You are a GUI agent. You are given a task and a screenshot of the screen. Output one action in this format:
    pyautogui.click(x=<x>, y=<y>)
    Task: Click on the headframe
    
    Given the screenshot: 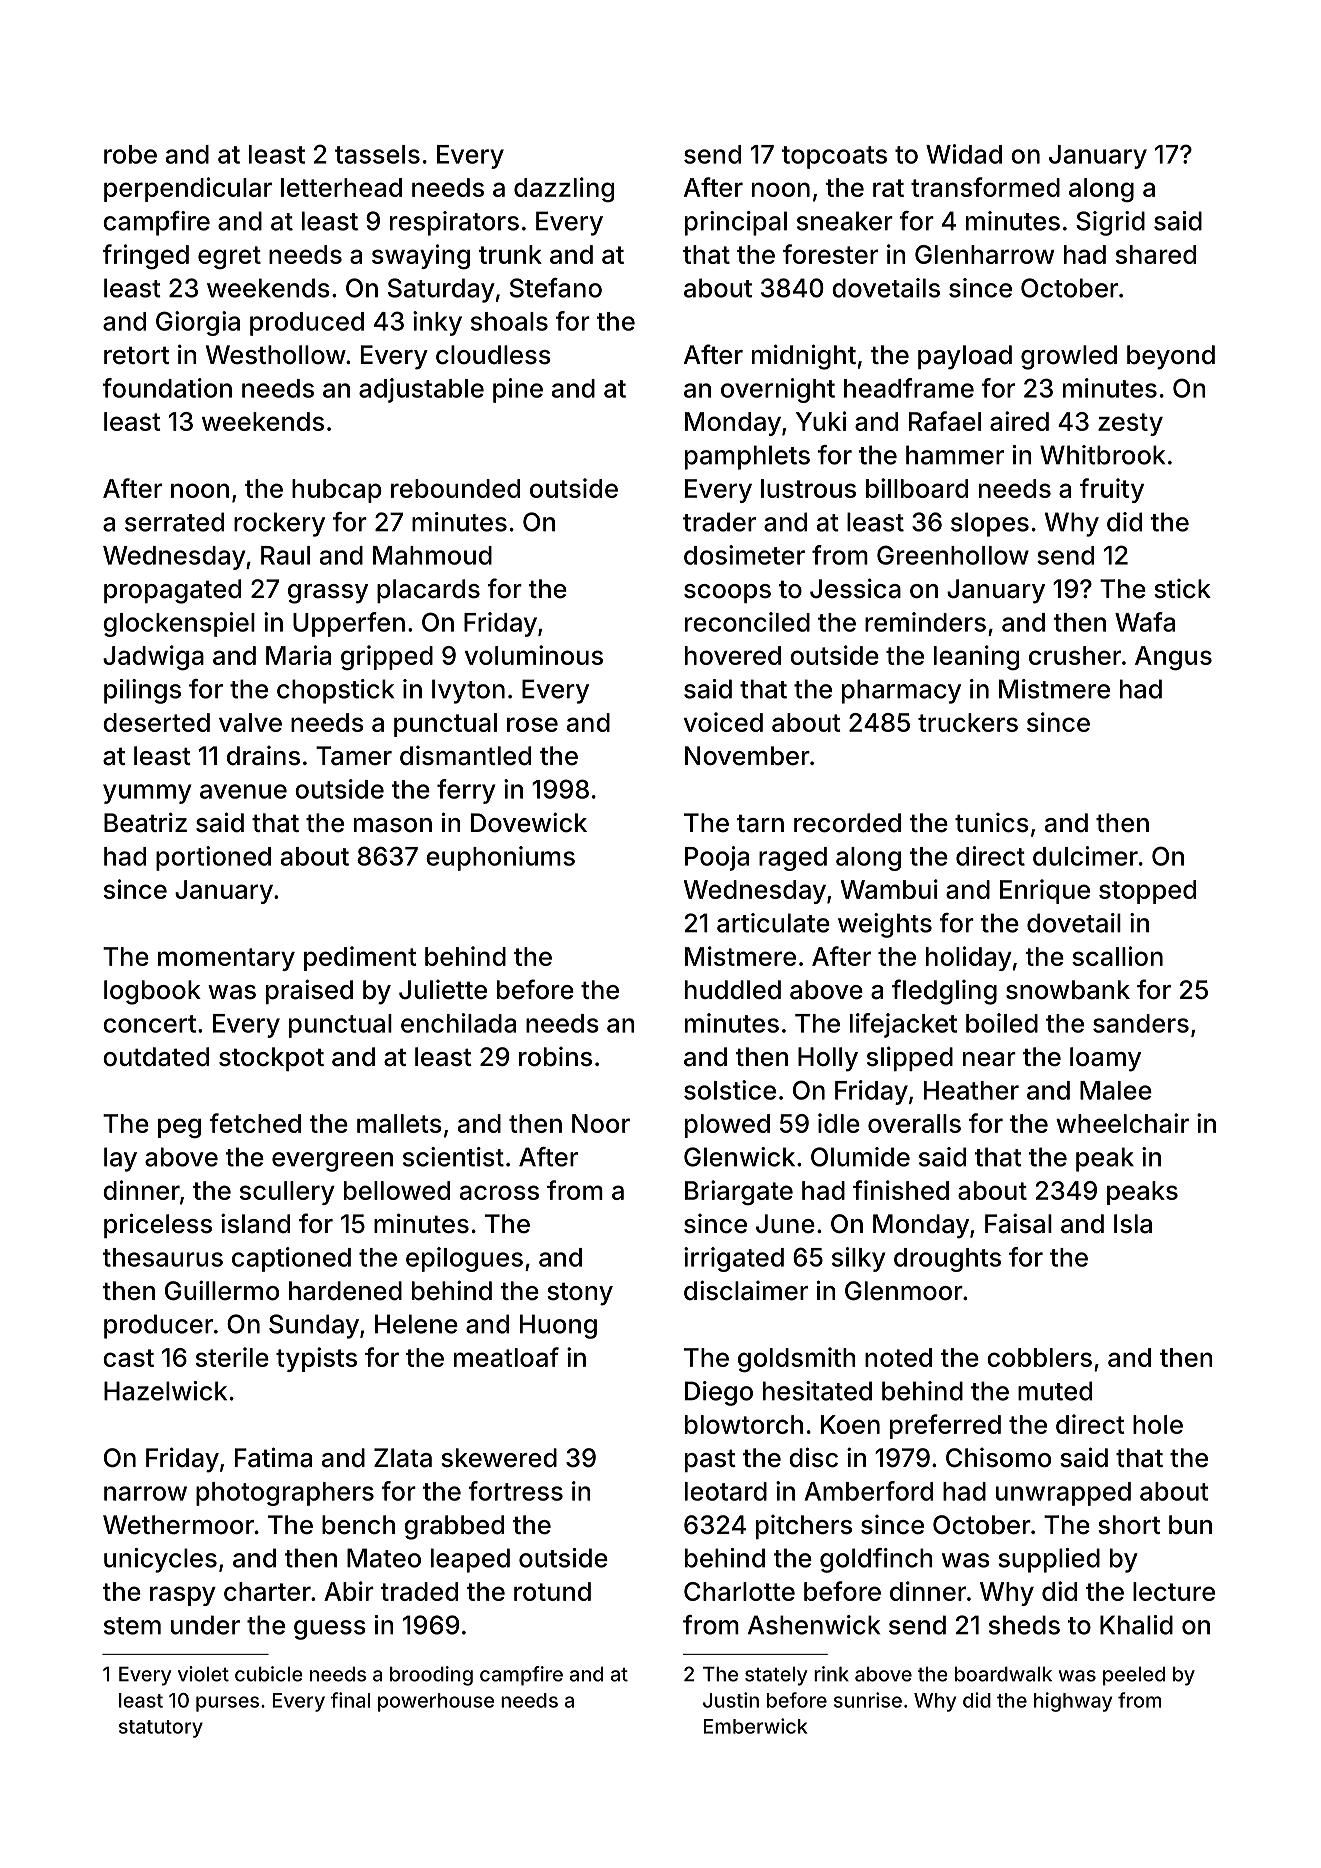 What is the action you would take?
    pyautogui.click(x=909, y=388)
